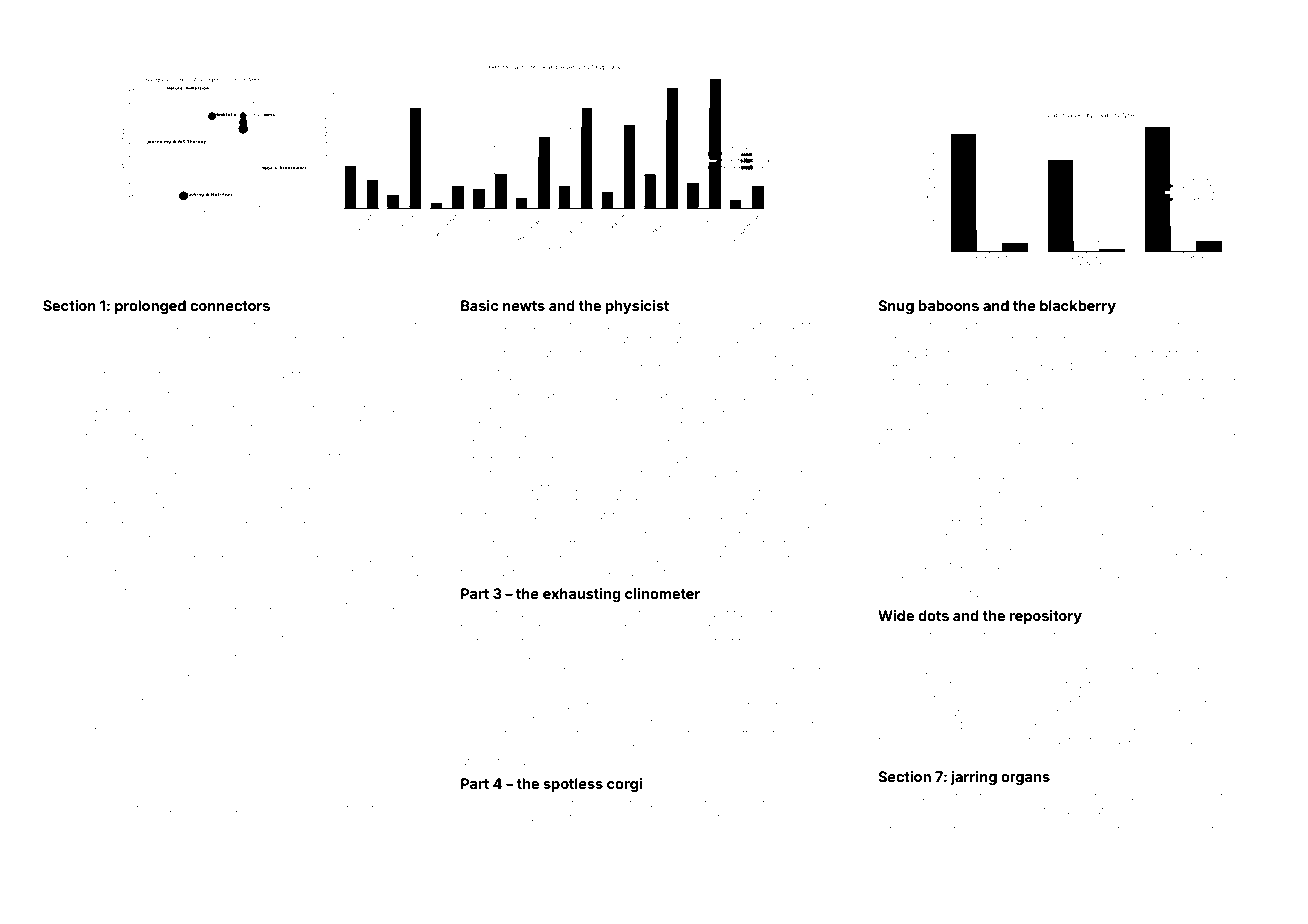  Describe the element at coordinates (118, 506) in the page. I see `guestbooks` at that location.
